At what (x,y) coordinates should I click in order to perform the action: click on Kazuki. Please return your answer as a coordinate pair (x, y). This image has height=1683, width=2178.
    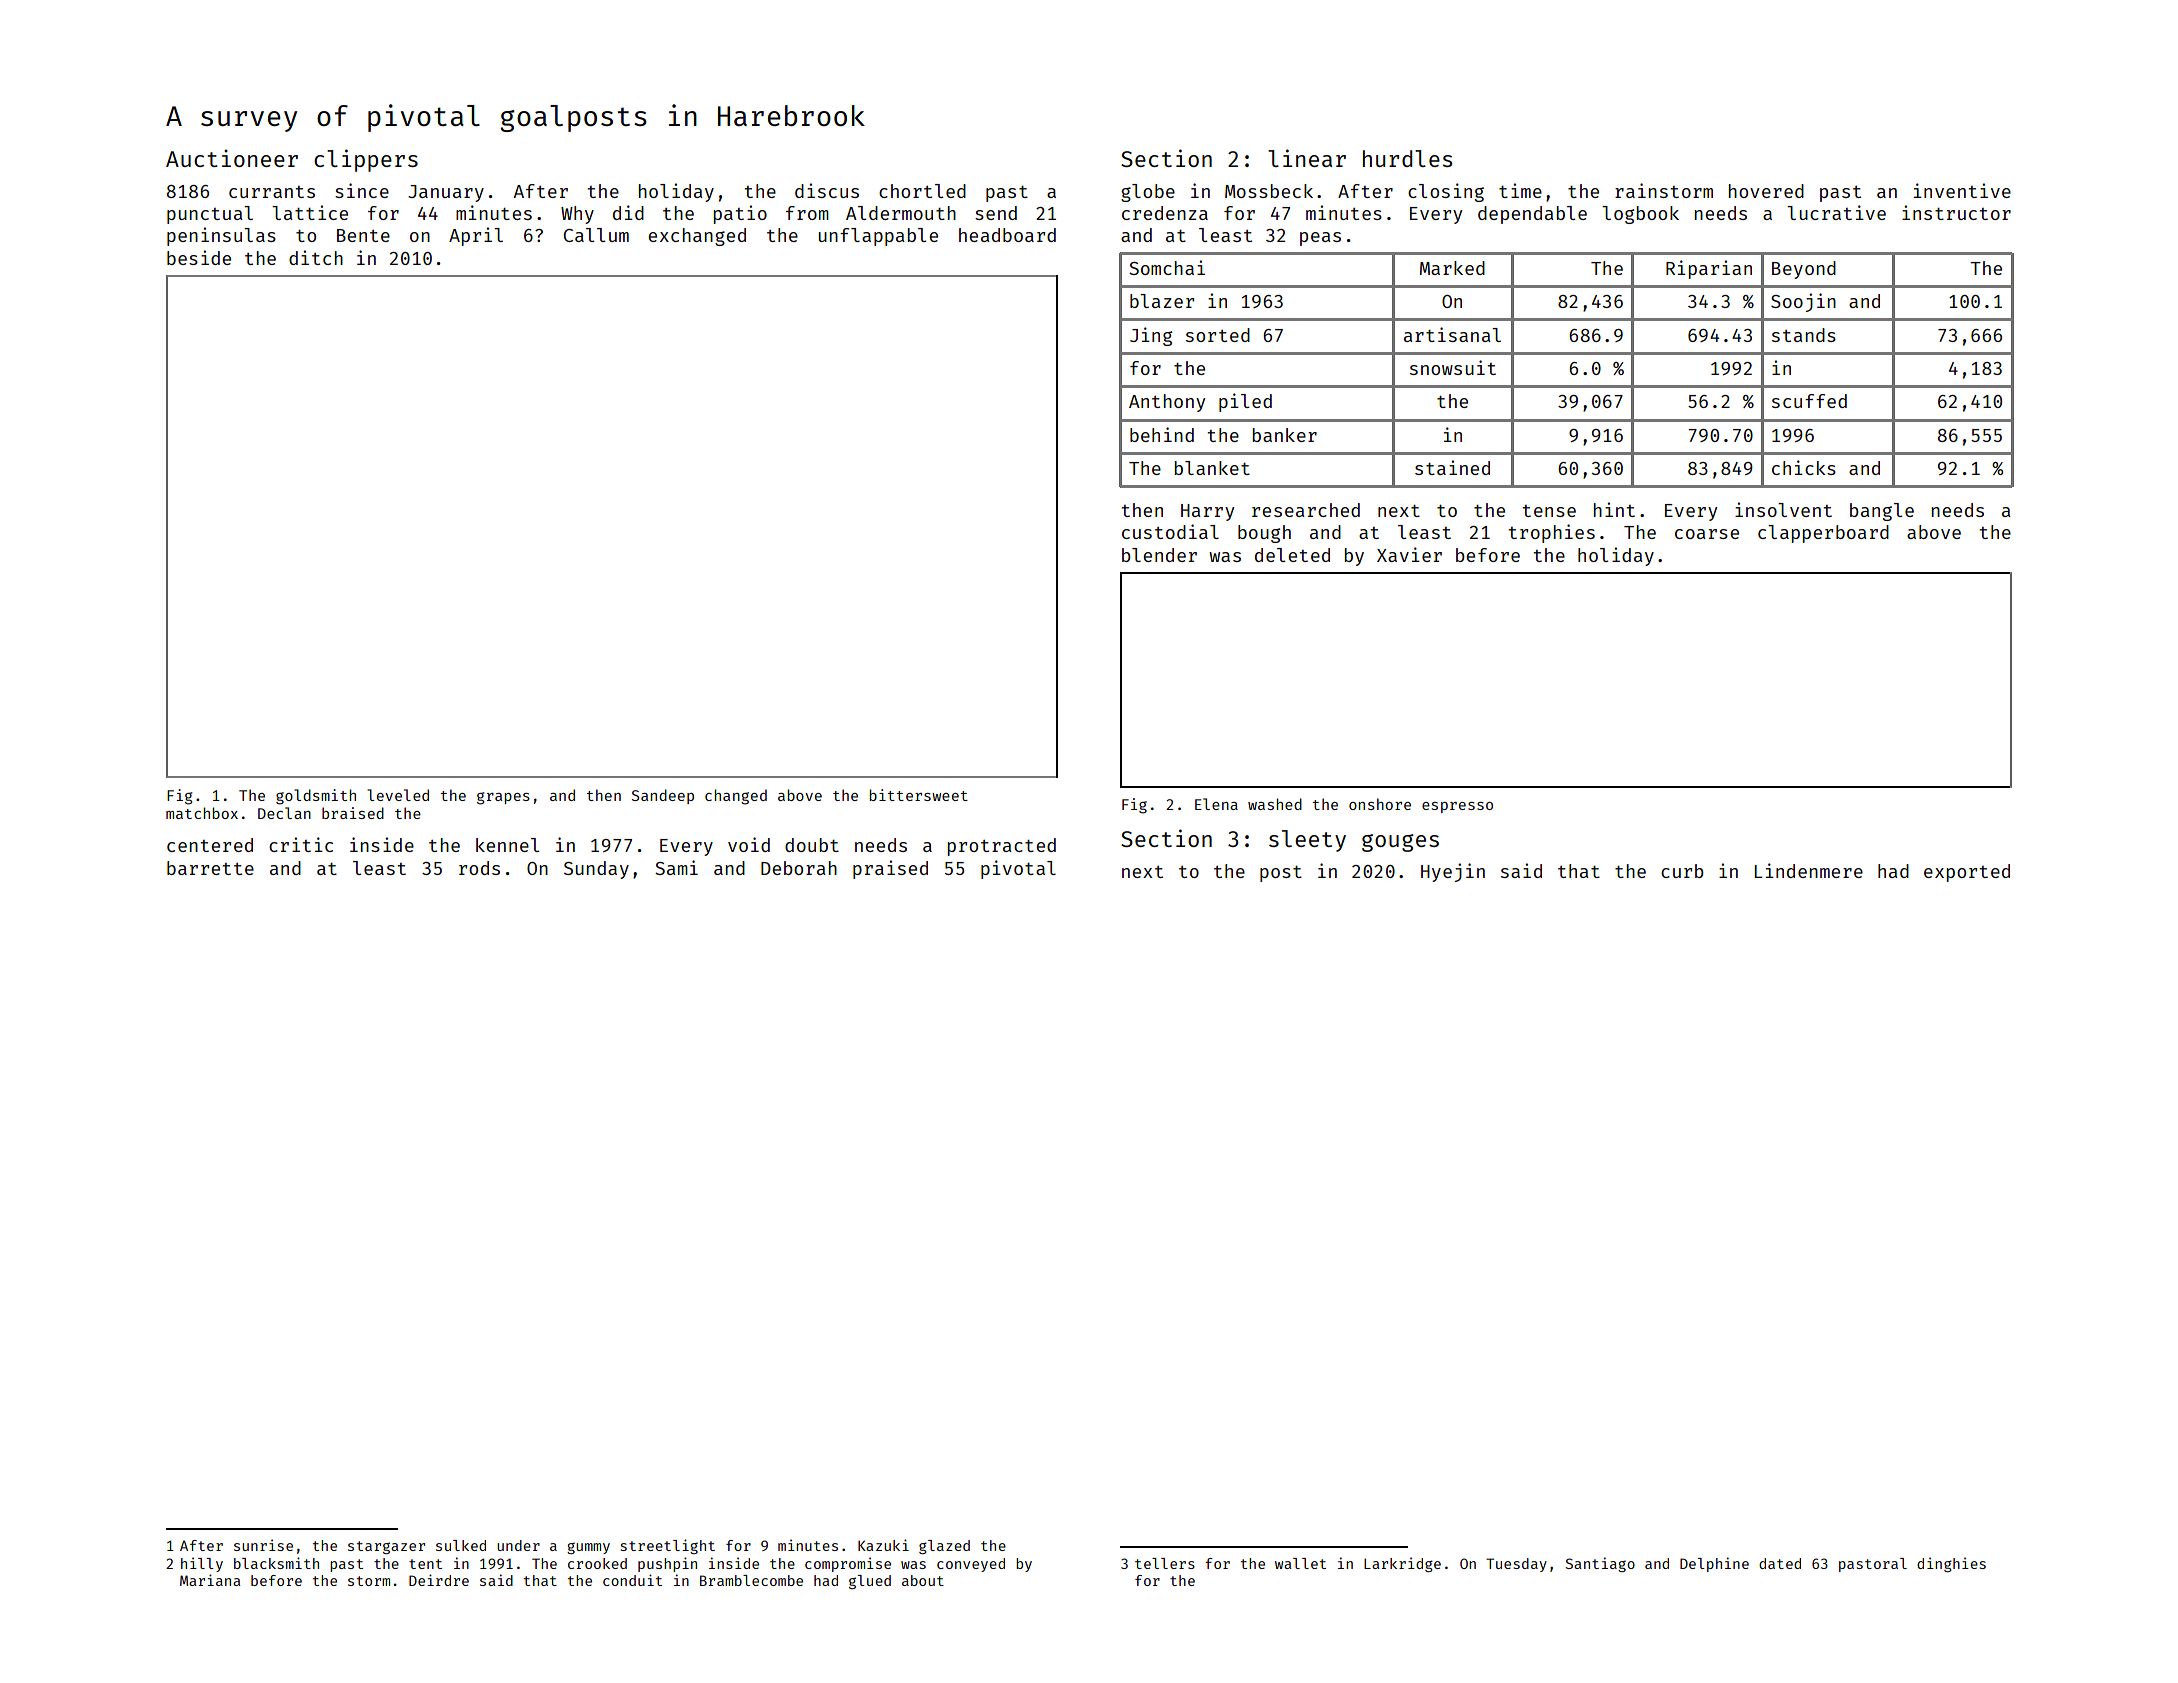
    Looking at the image, I should click on (883, 1545).
